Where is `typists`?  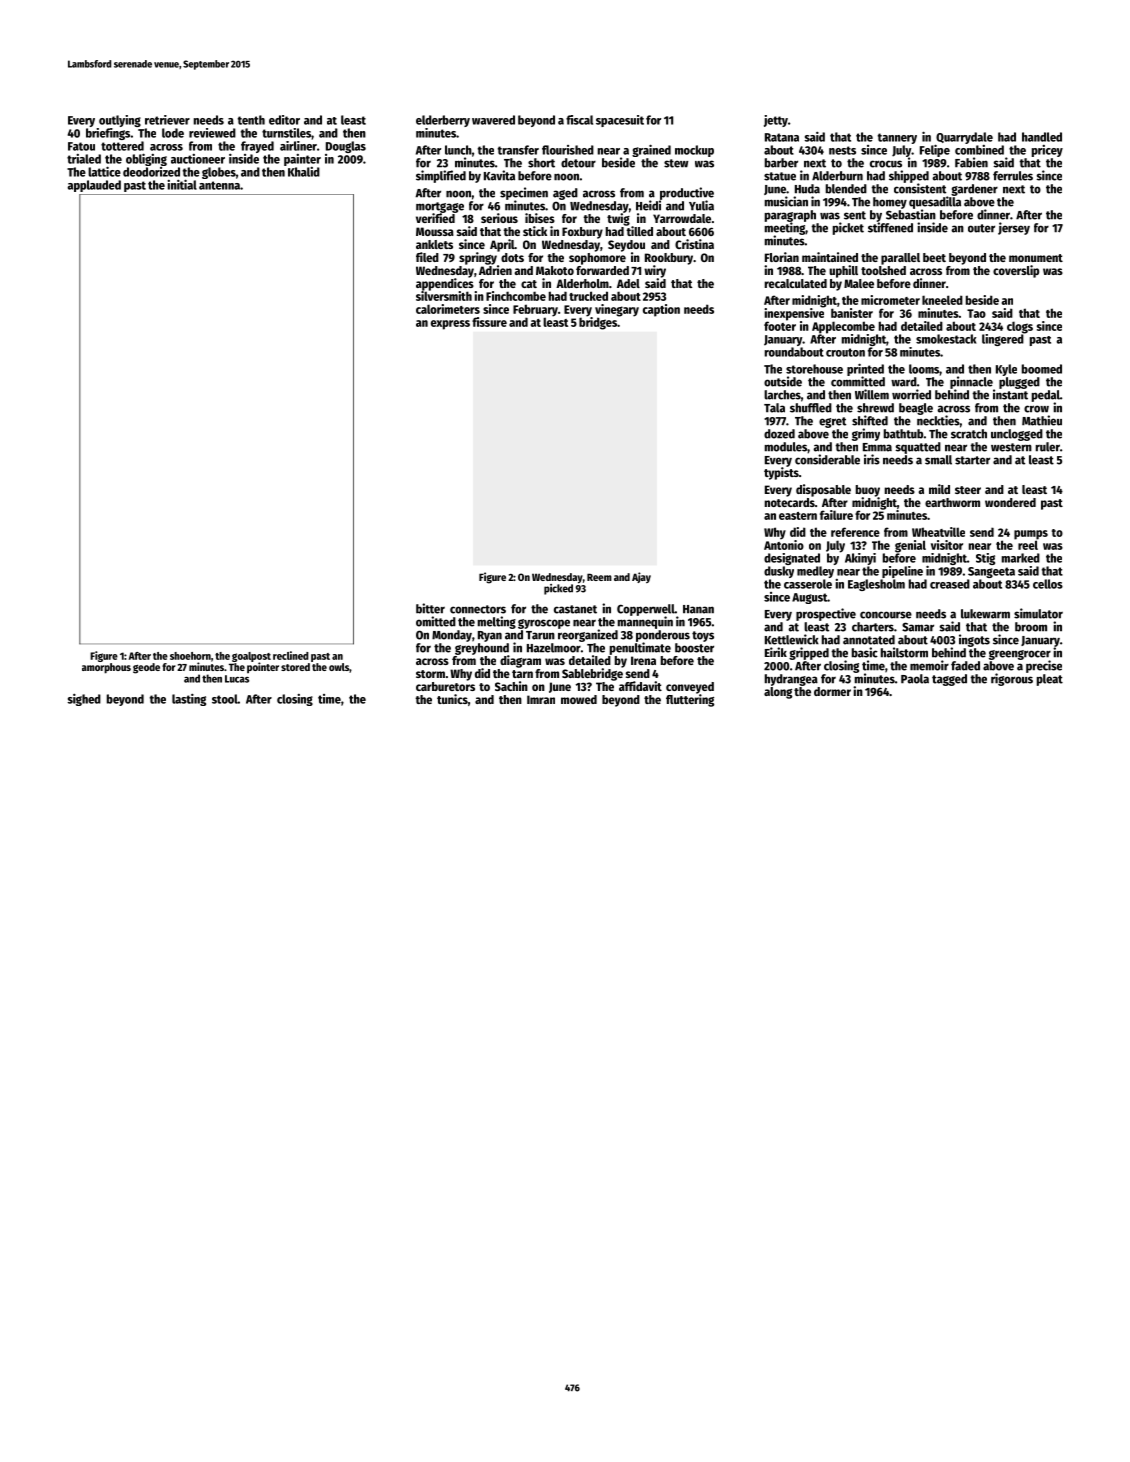 typists is located at coordinates (781, 473).
